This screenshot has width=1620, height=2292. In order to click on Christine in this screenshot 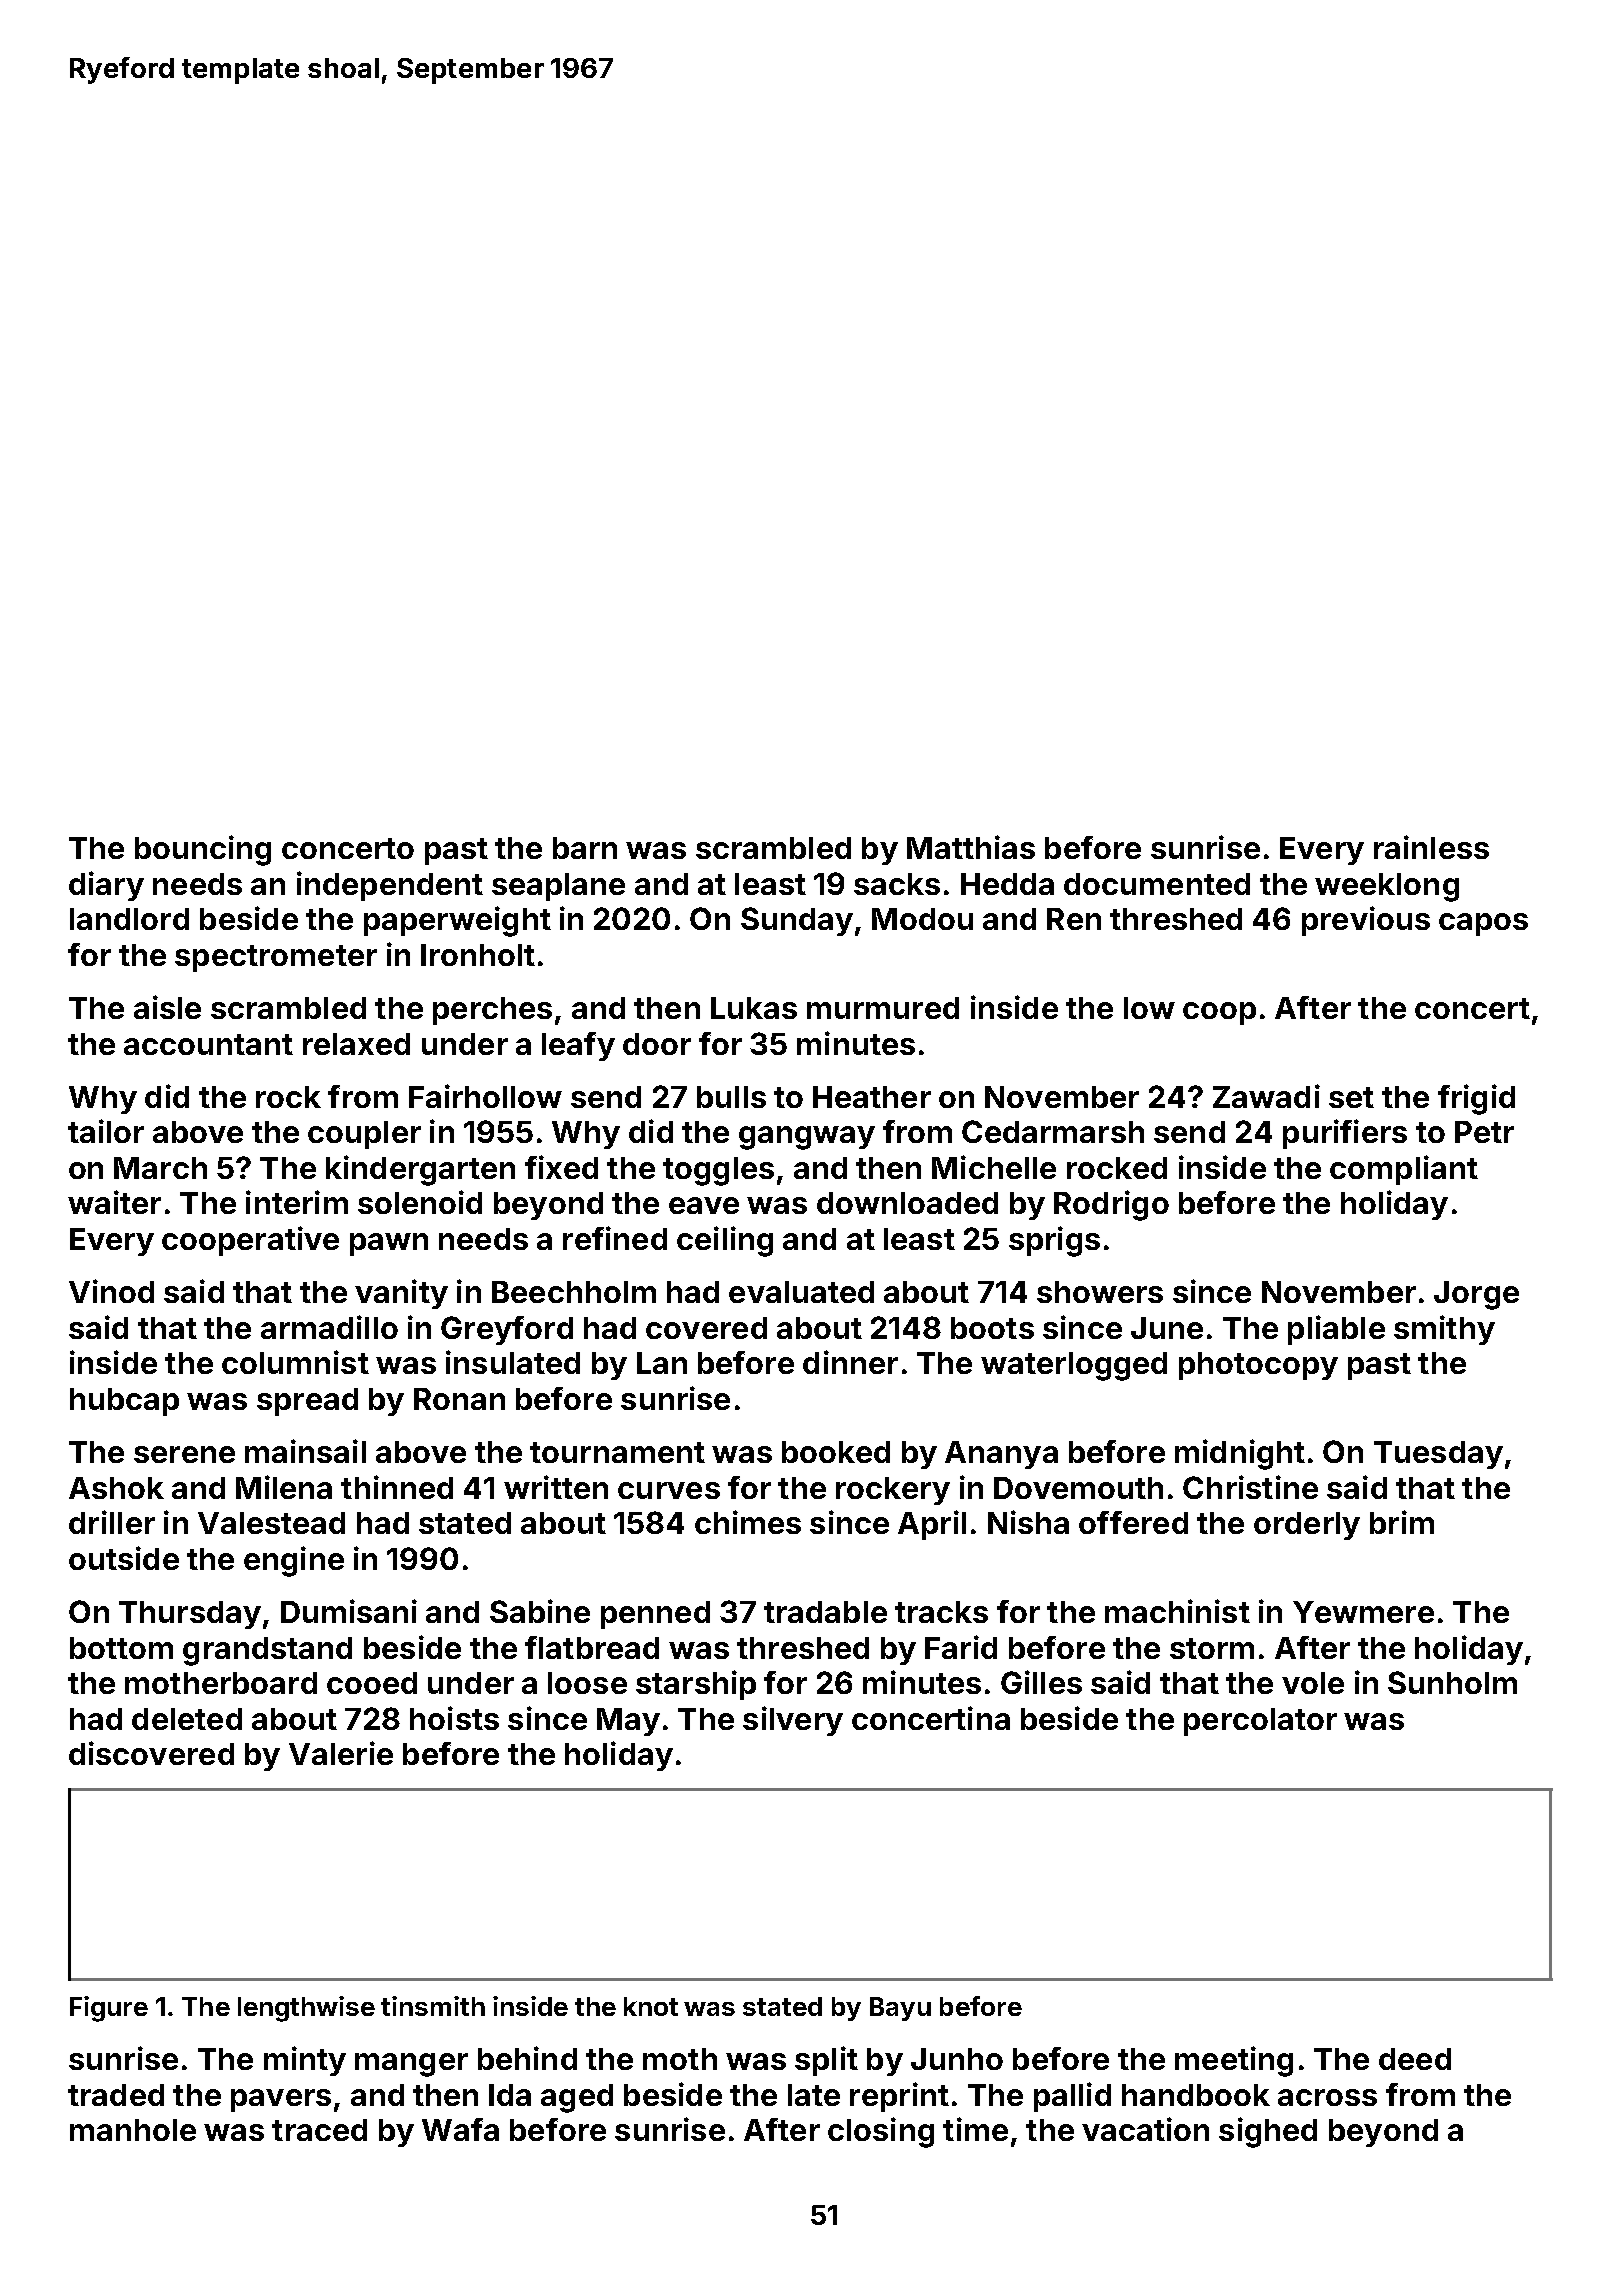, I will do `click(1250, 1487)`.
